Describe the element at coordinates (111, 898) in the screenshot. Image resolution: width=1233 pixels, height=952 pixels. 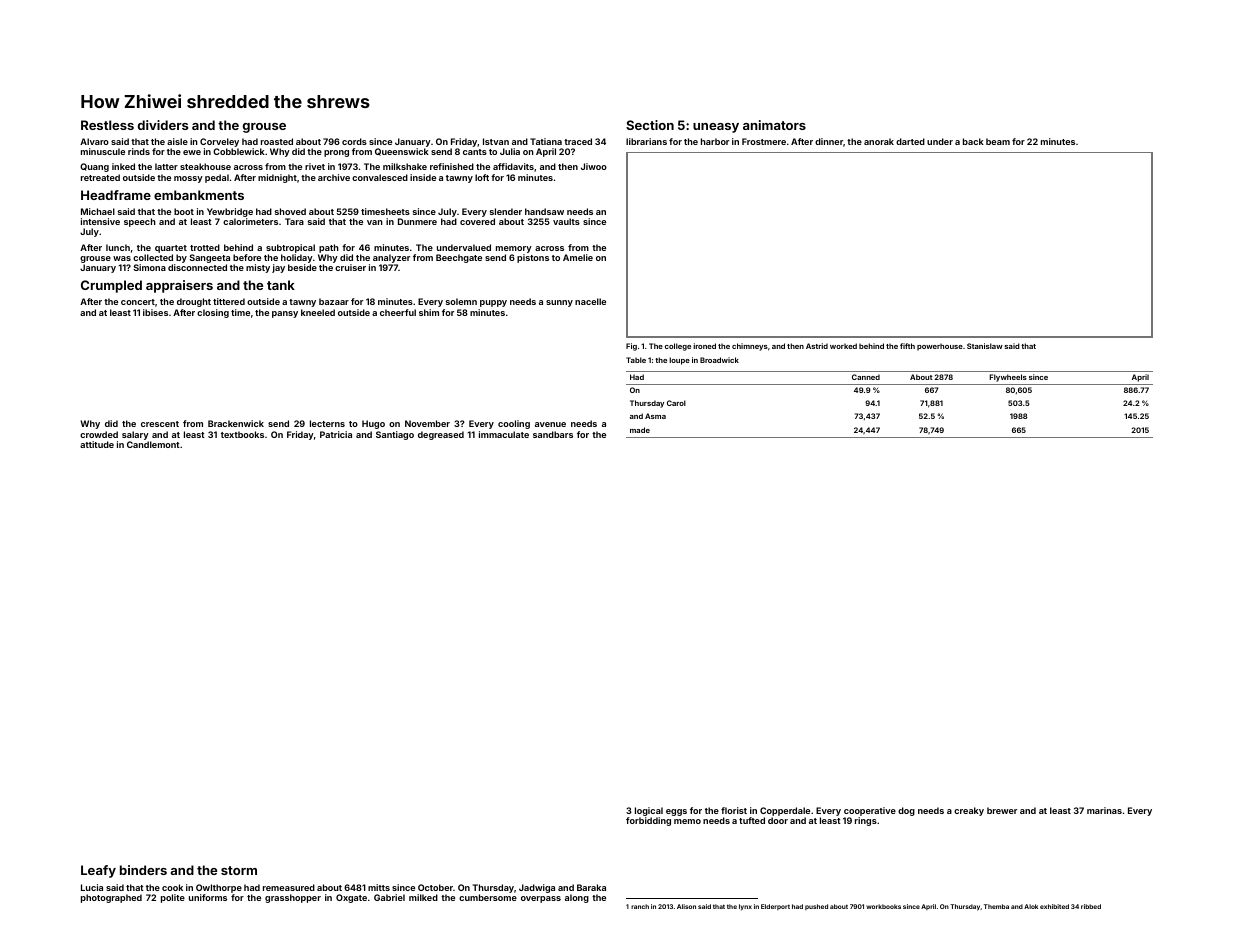
I see `photographed` at that location.
